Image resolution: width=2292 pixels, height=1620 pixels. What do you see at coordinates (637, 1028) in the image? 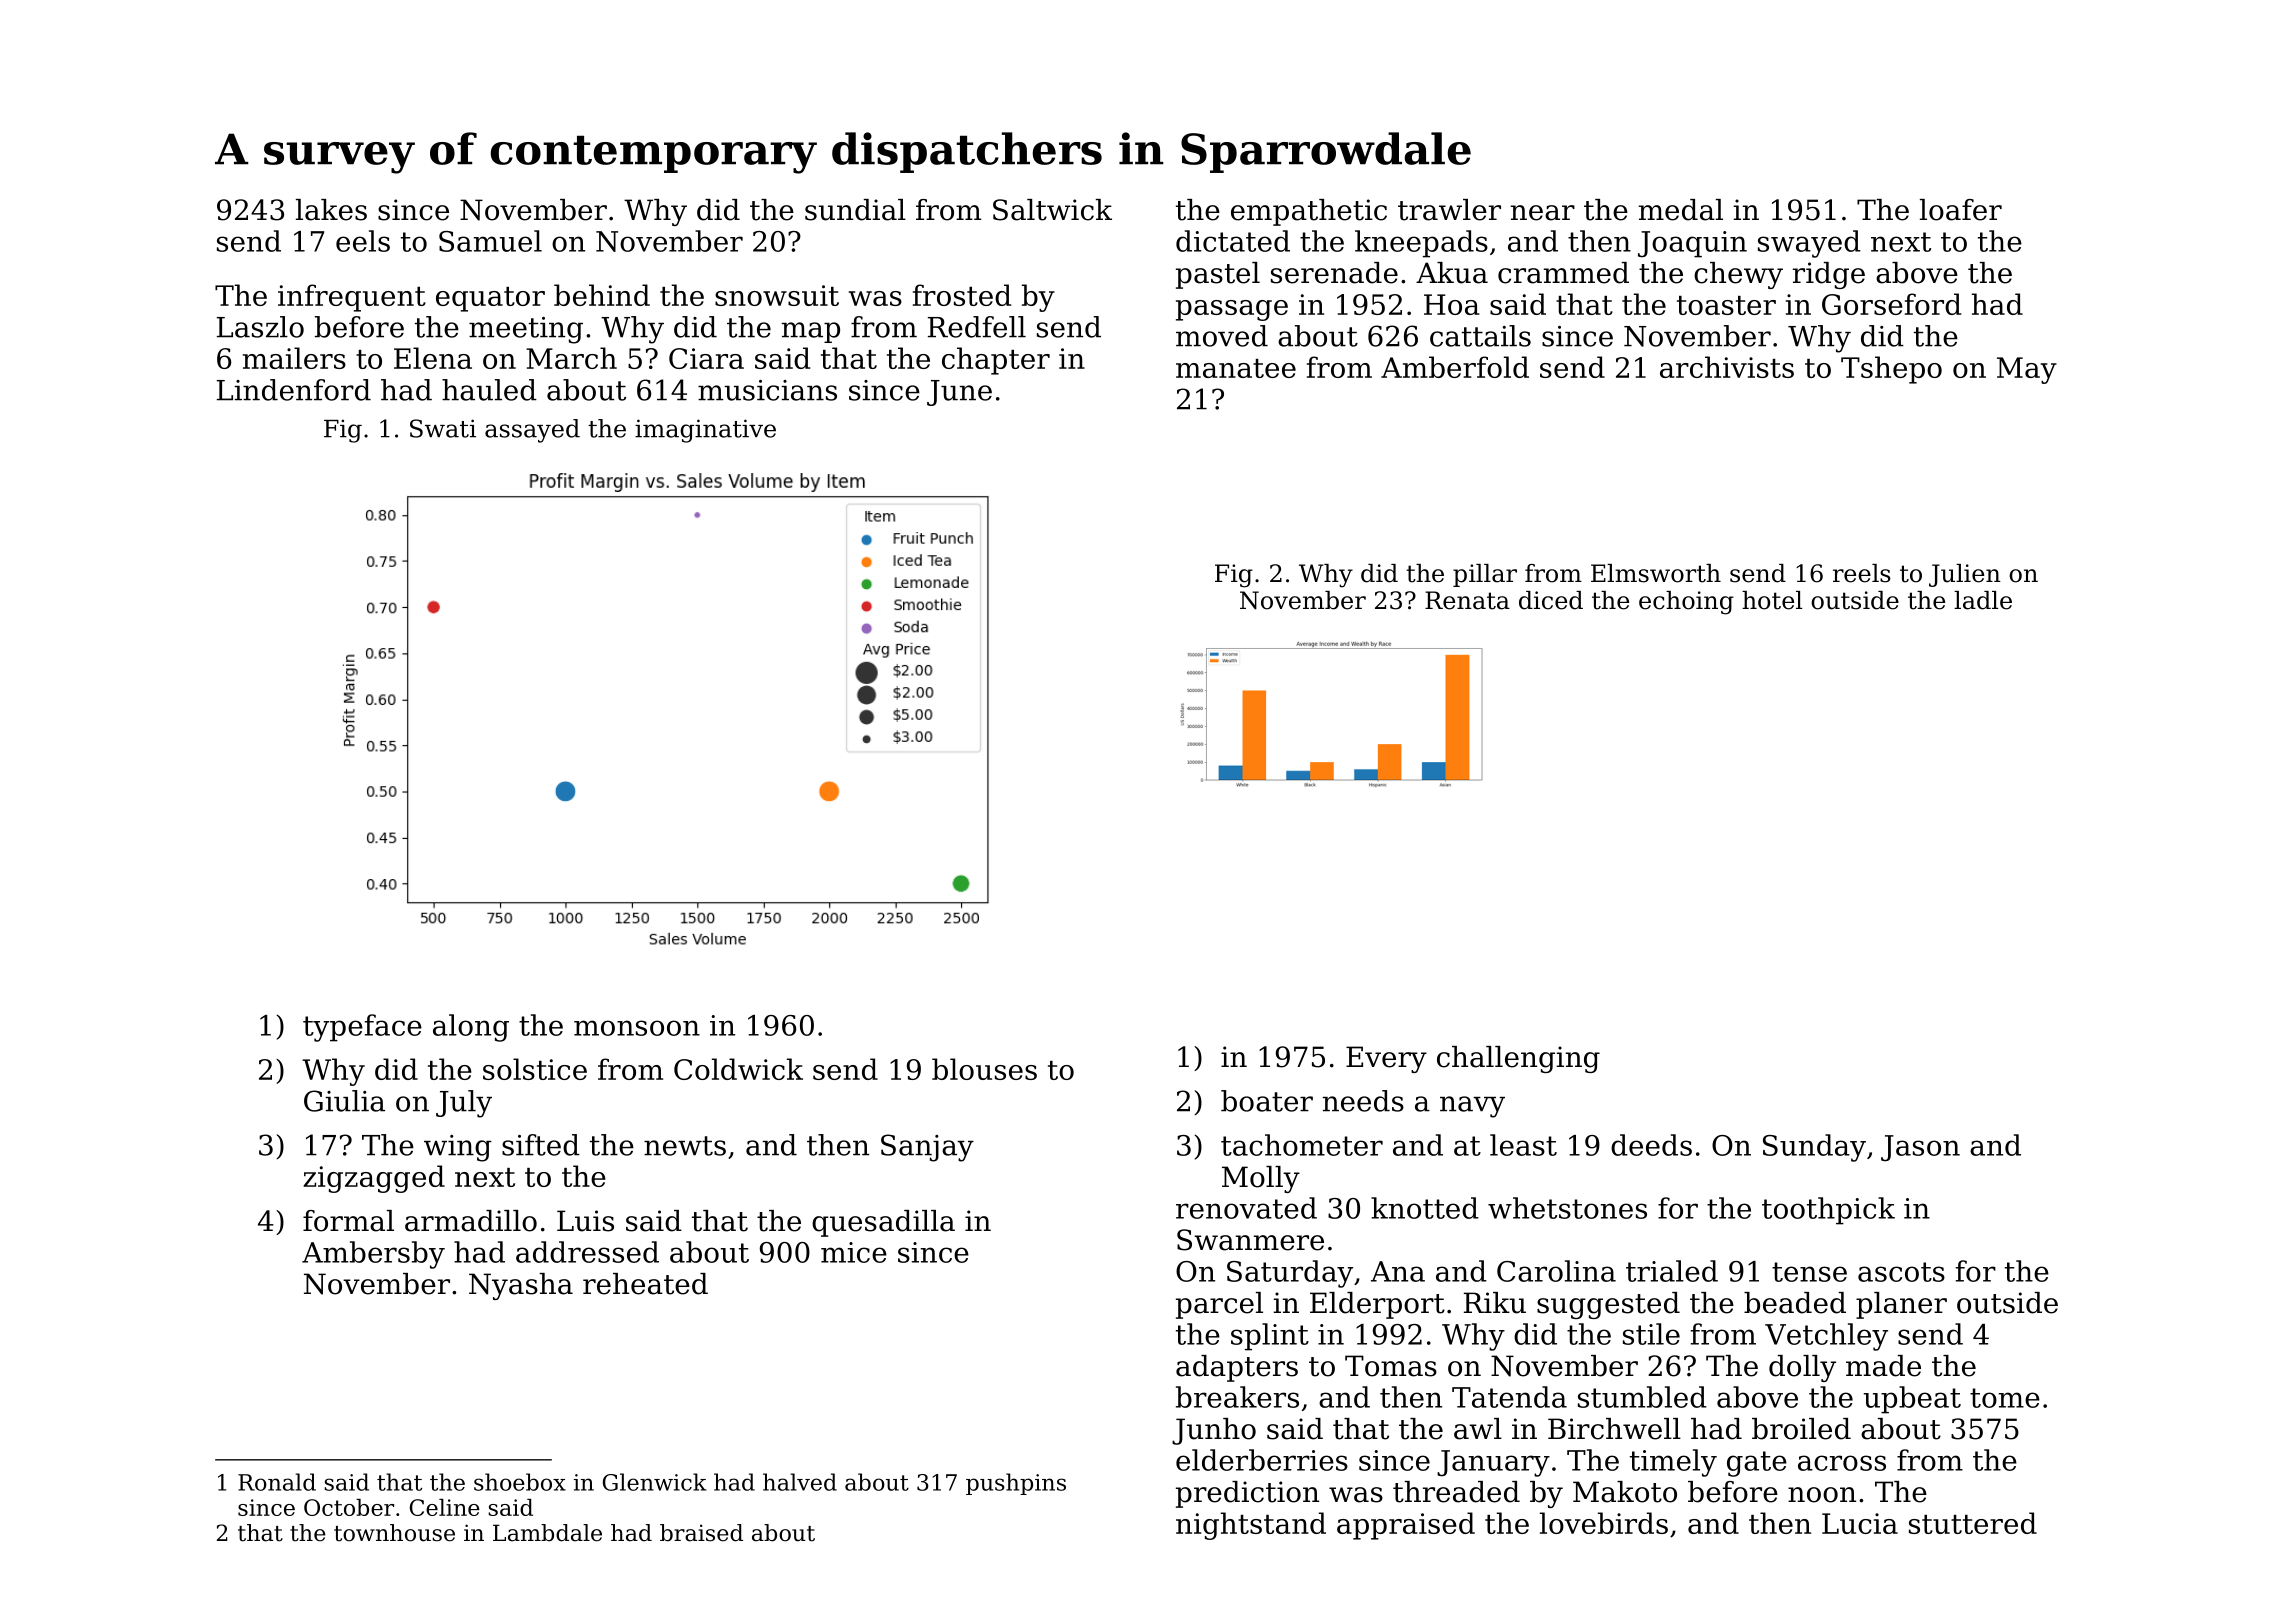
I see `monsoon` at bounding box center [637, 1028].
